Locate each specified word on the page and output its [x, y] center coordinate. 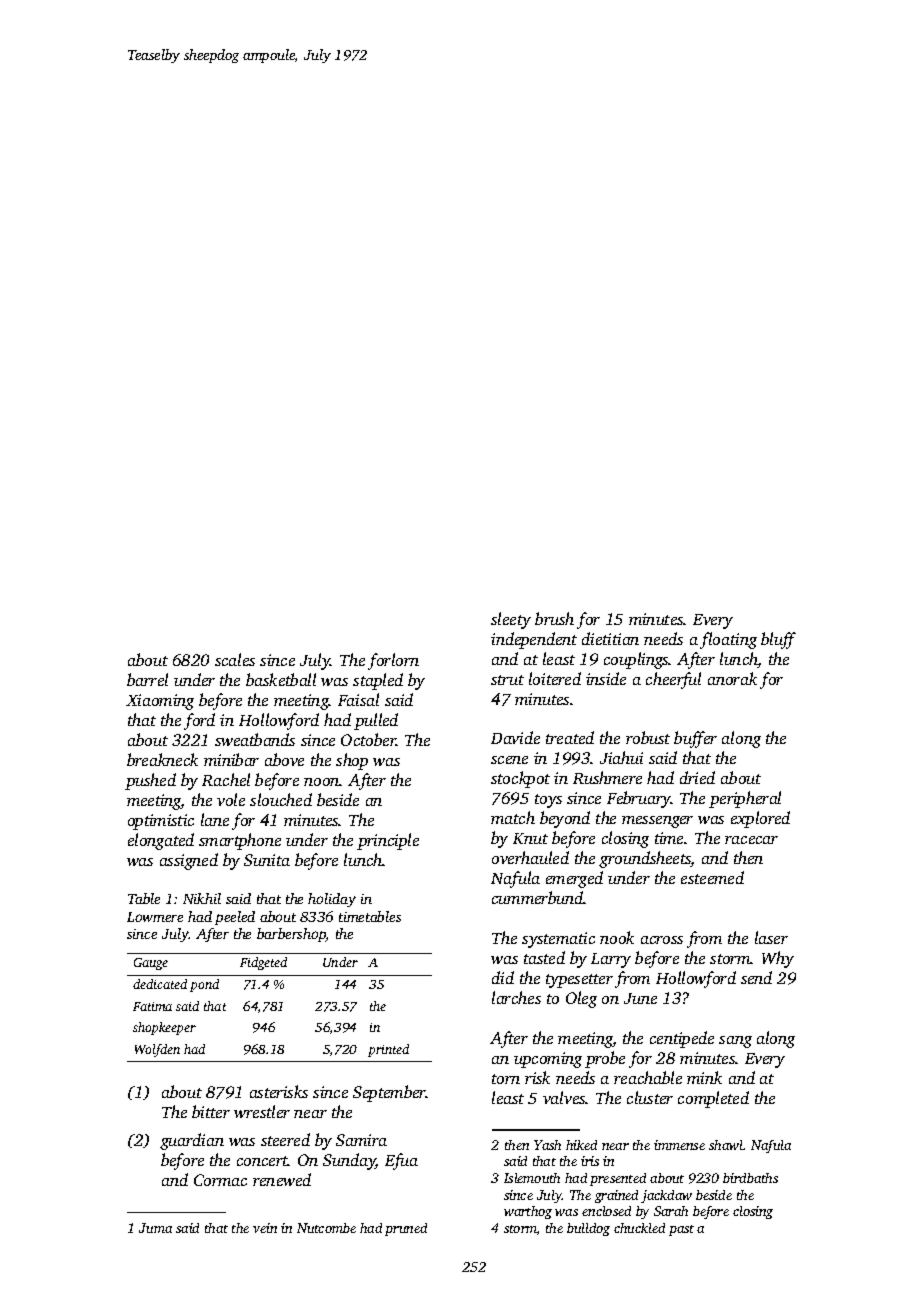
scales [235, 659]
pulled [376, 721]
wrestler [262, 1111]
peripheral [745, 799]
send [756, 977]
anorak [732, 678]
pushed [150, 781]
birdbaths [750, 1178]
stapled [378, 681]
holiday [332, 900]
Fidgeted [263, 963]
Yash [547, 1145]
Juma [155, 1228]
